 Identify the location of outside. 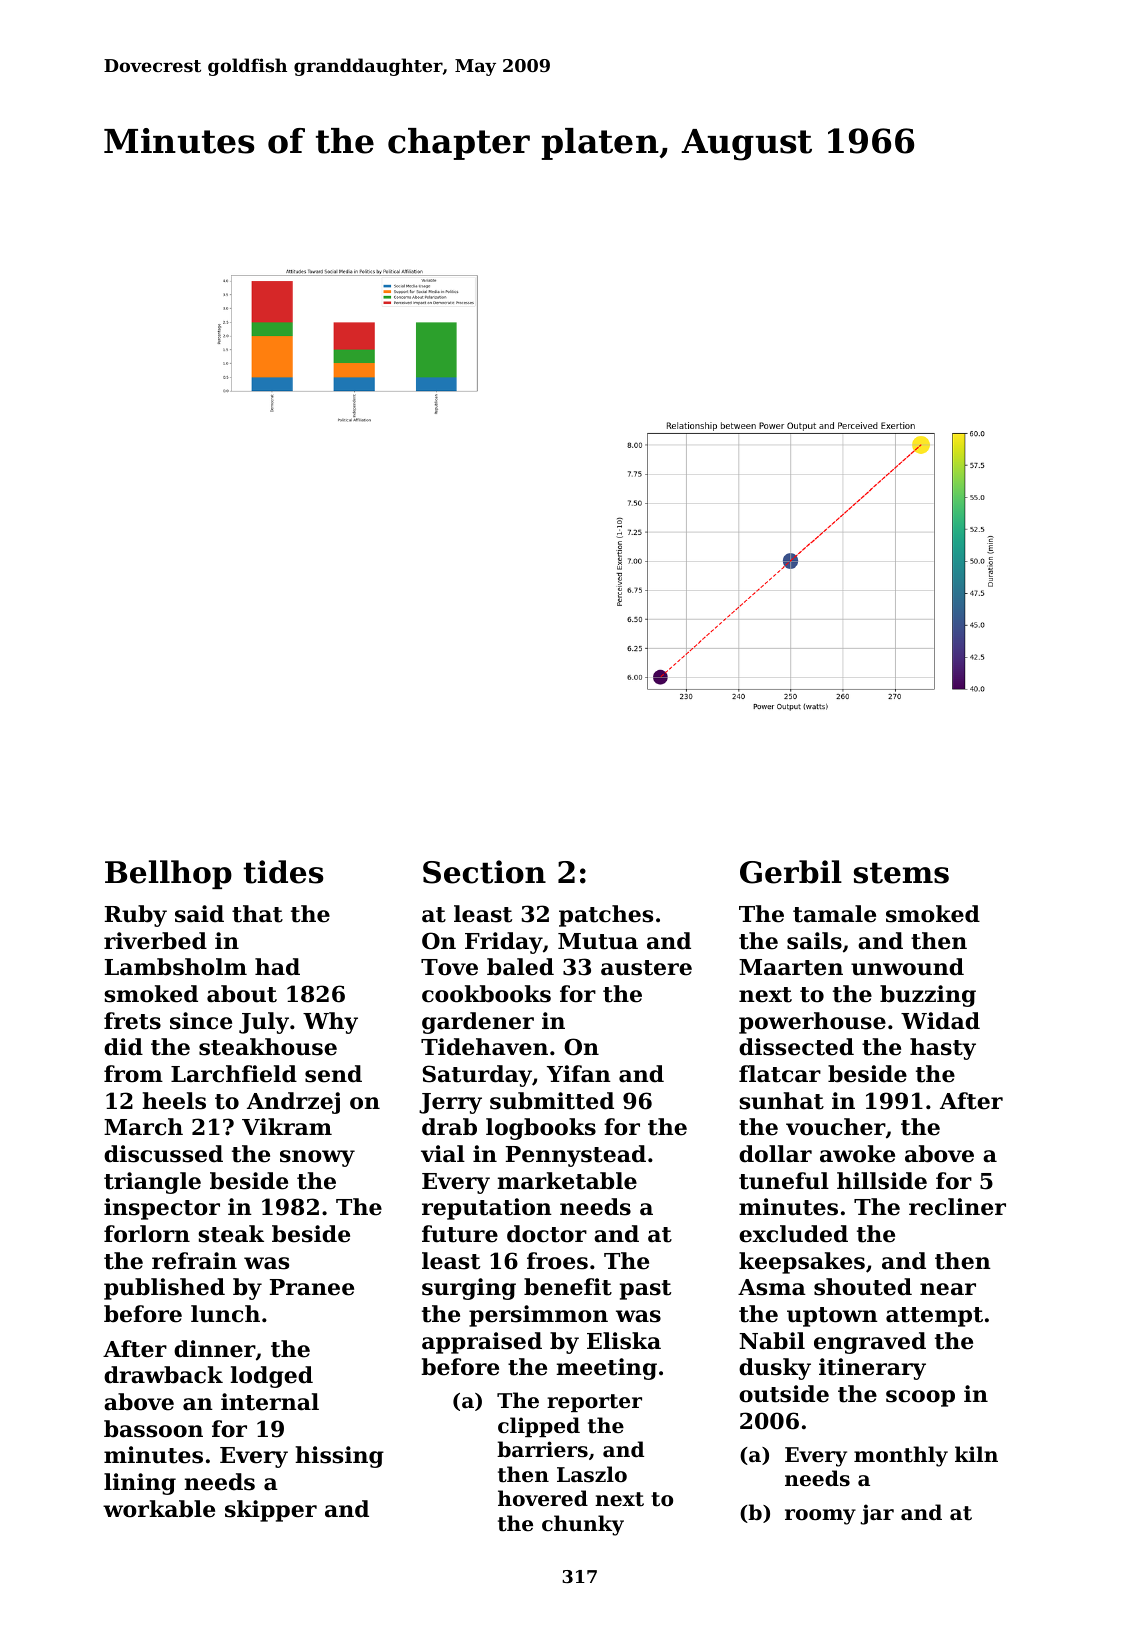
(784, 1394).
